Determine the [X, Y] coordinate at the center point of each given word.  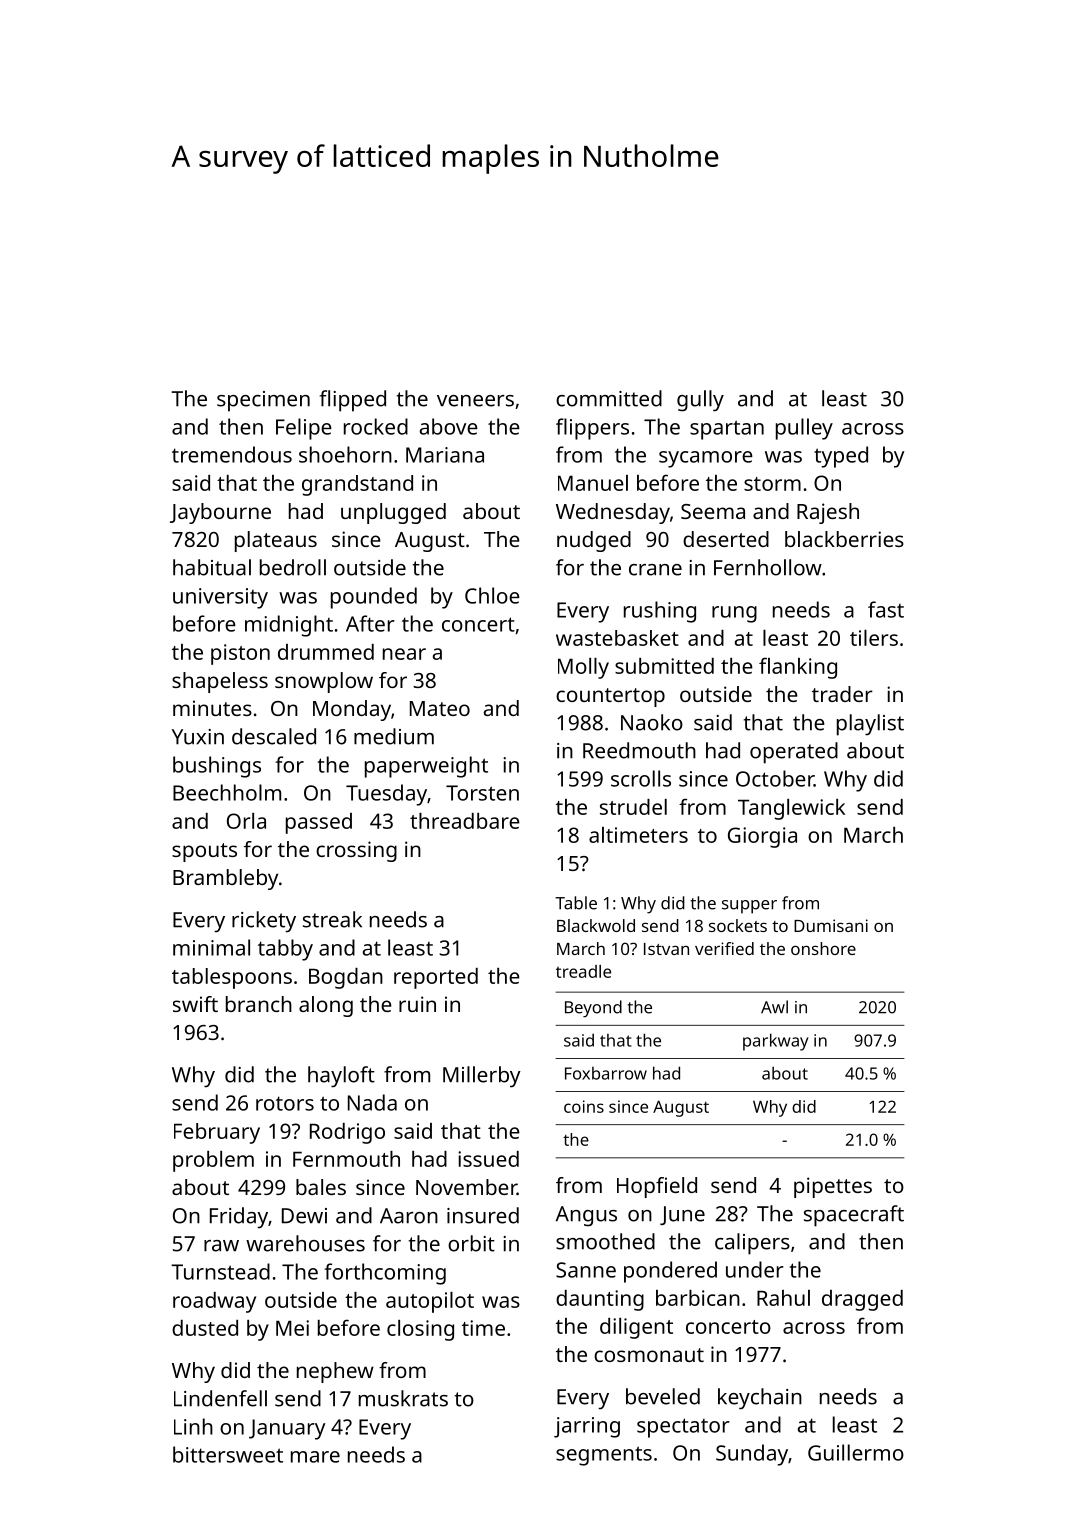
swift [195, 1004]
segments [604, 1456]
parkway [775, 1042]
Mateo [440, 708]
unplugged [393, 513]
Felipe [304, 429]
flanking [798, 668]
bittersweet [228, 1454]
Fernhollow [768, 567]
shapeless [220, 682]
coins [584, 1106]
